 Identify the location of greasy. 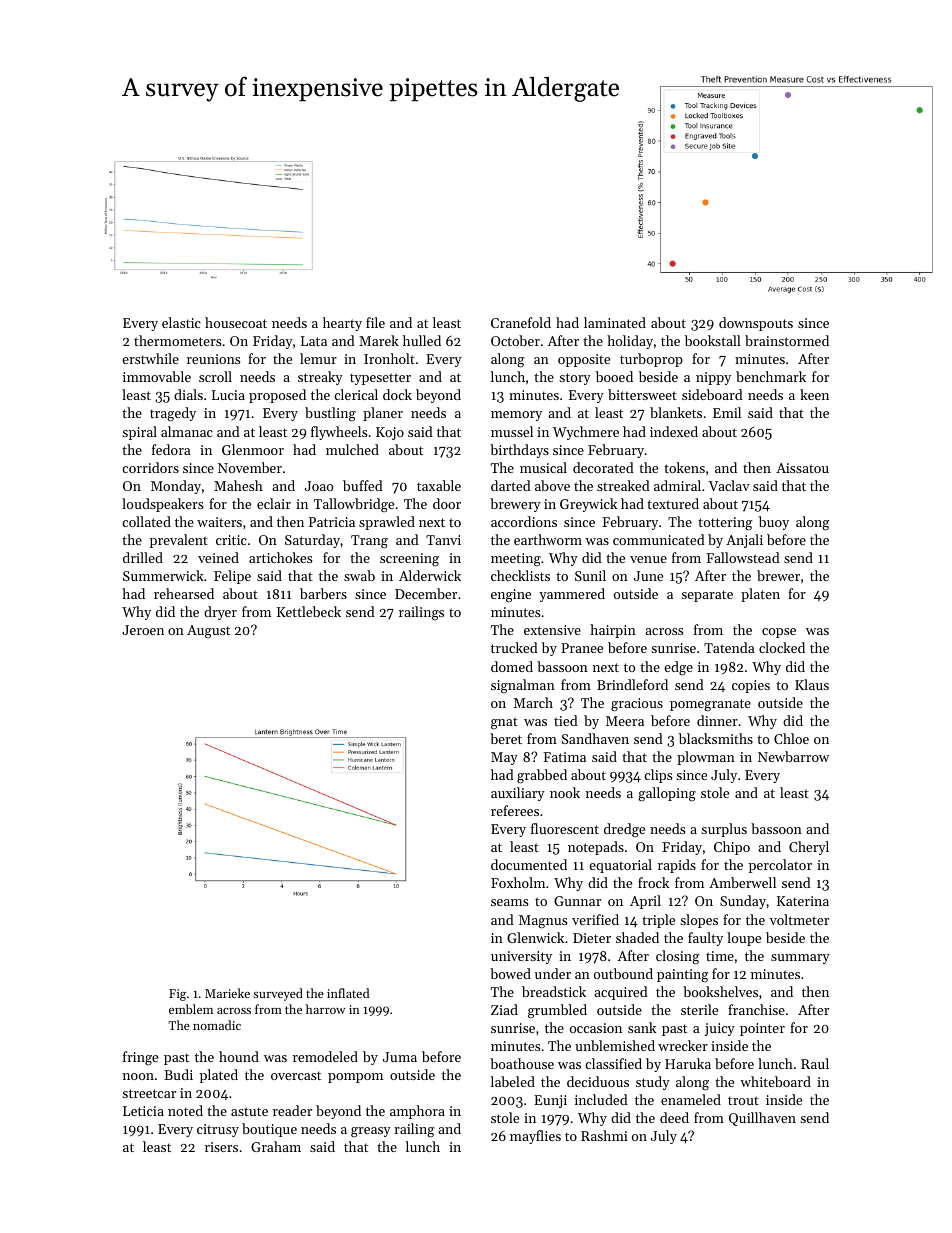
(371, 1132).
